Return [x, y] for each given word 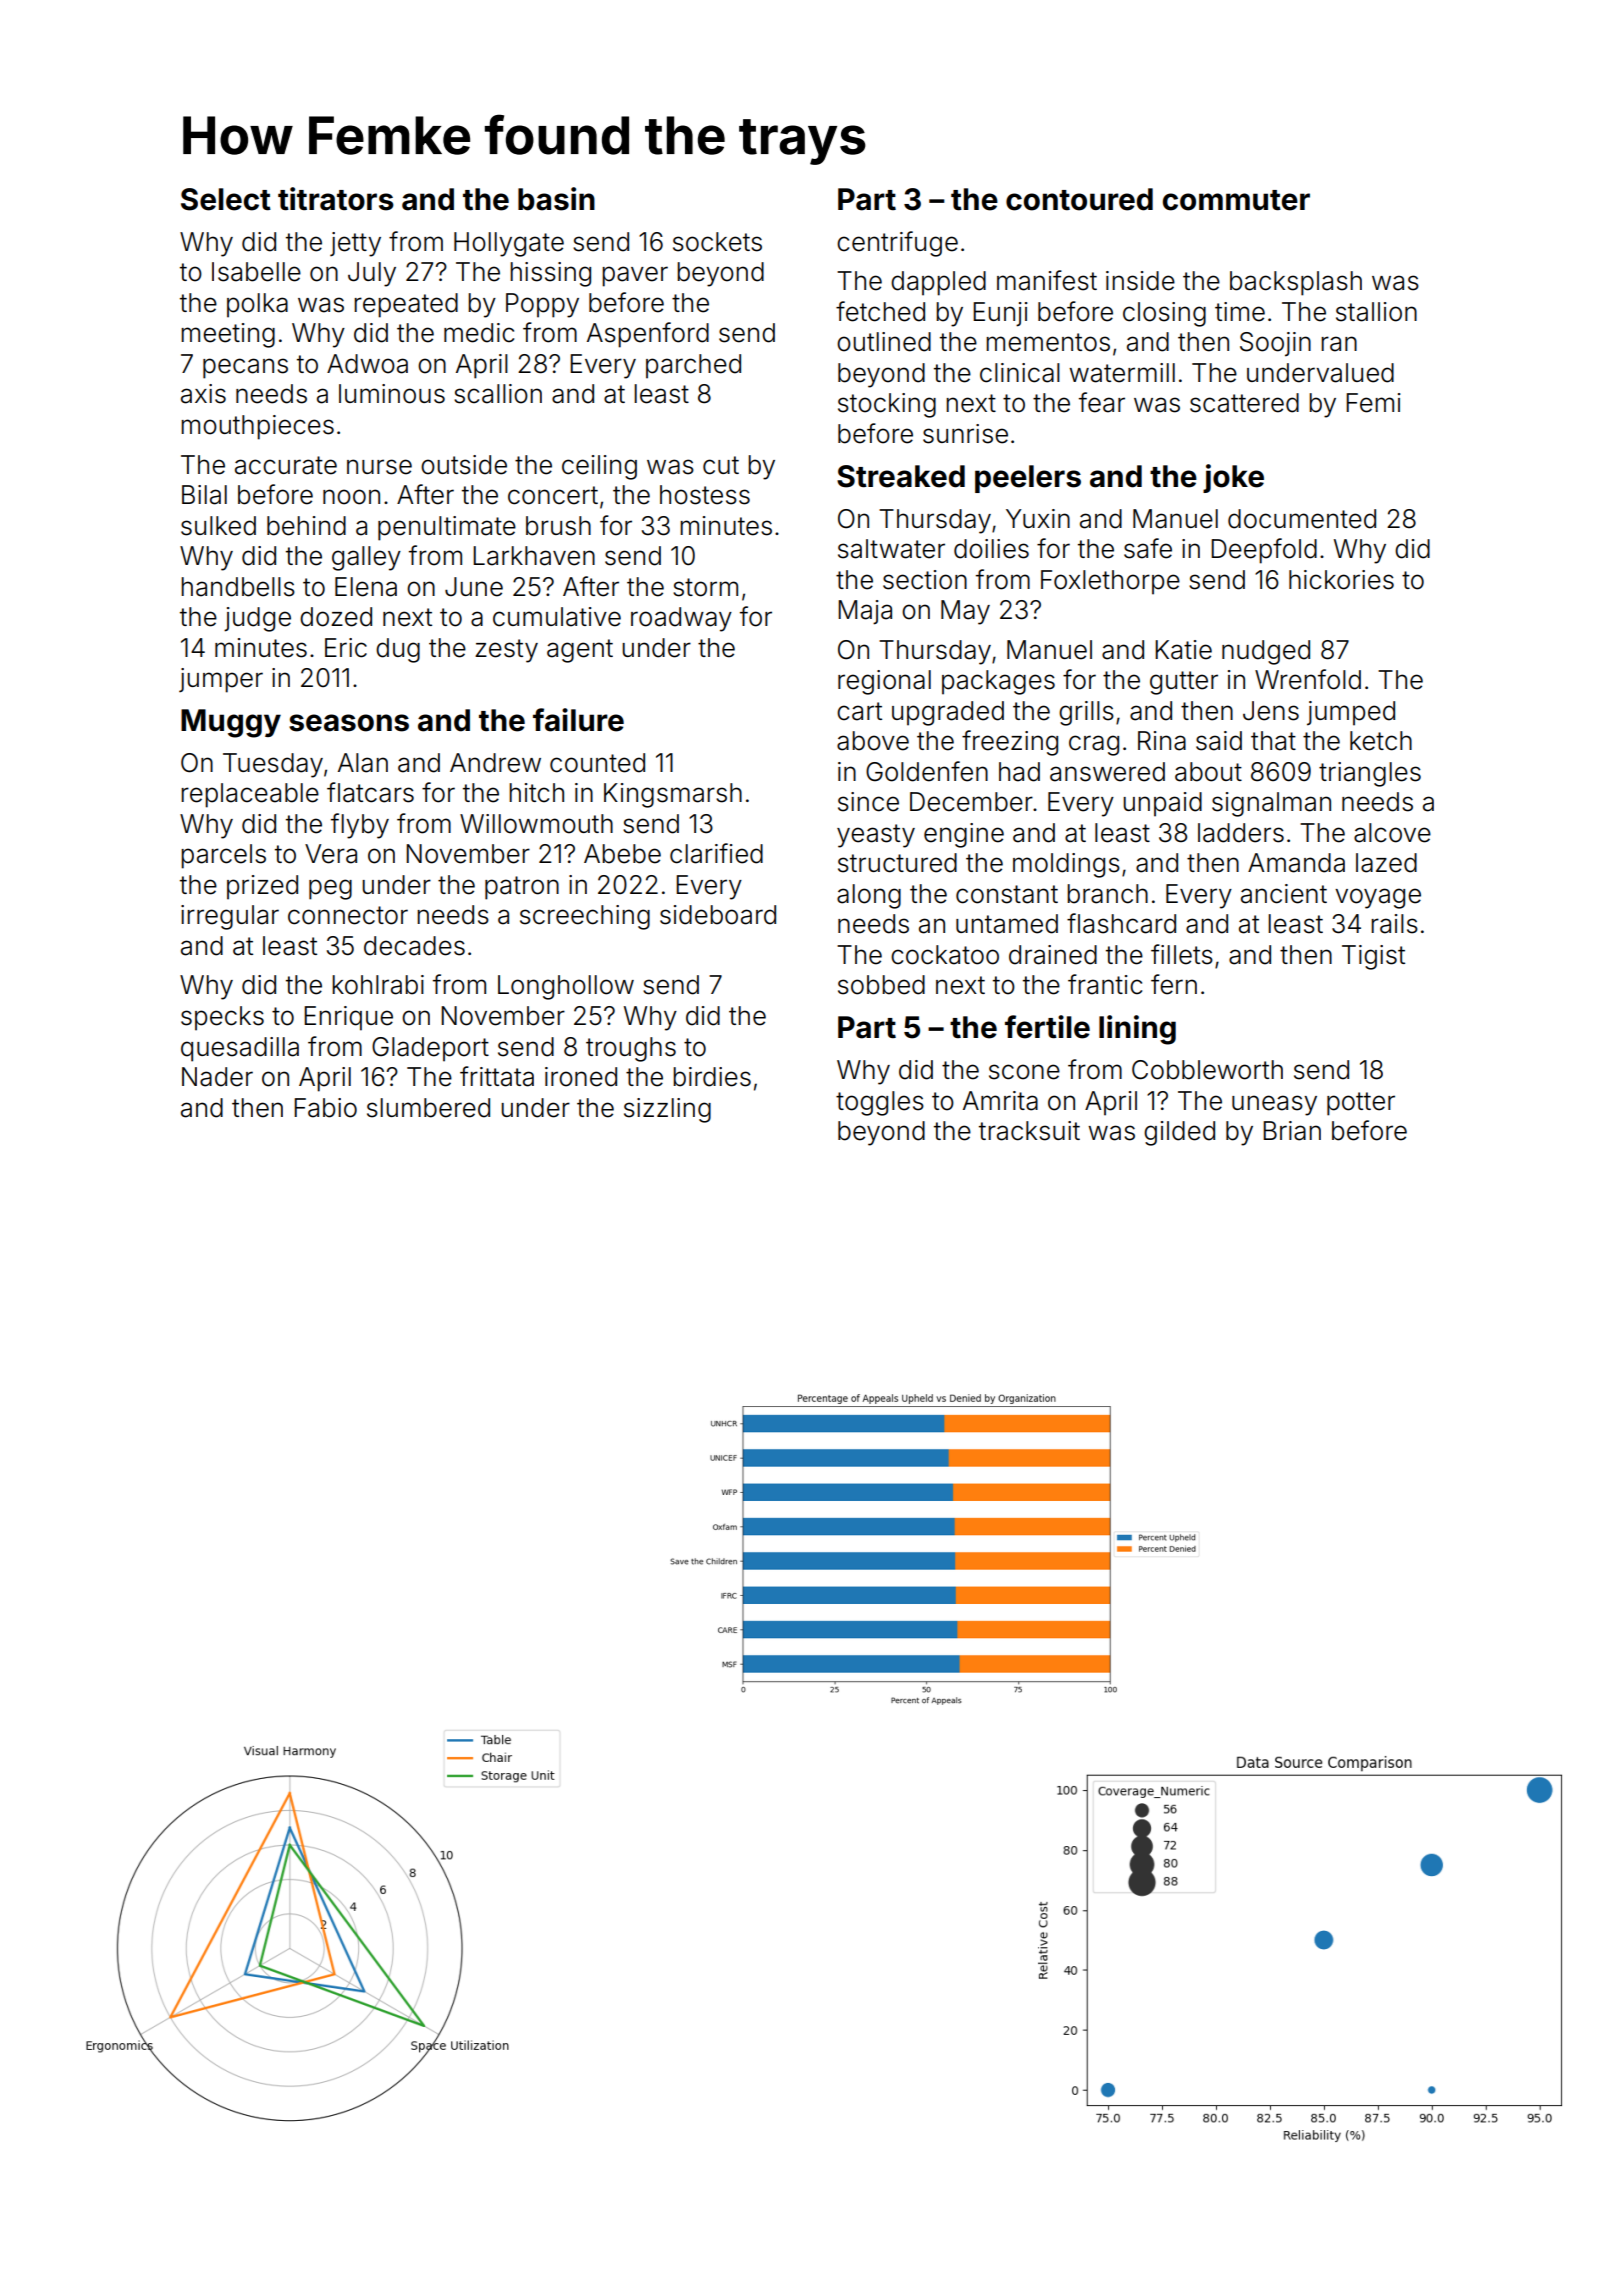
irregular [230, 917]
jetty [355, 244]
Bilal [204, 495]
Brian [1292, 1131]
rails [1394, 924]
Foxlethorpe [1110, 582]
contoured [1079, 199]
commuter [1236, 200]
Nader [217, 1077]
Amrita [1000, 1101]
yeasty [876, 836]
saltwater [891, 549]
